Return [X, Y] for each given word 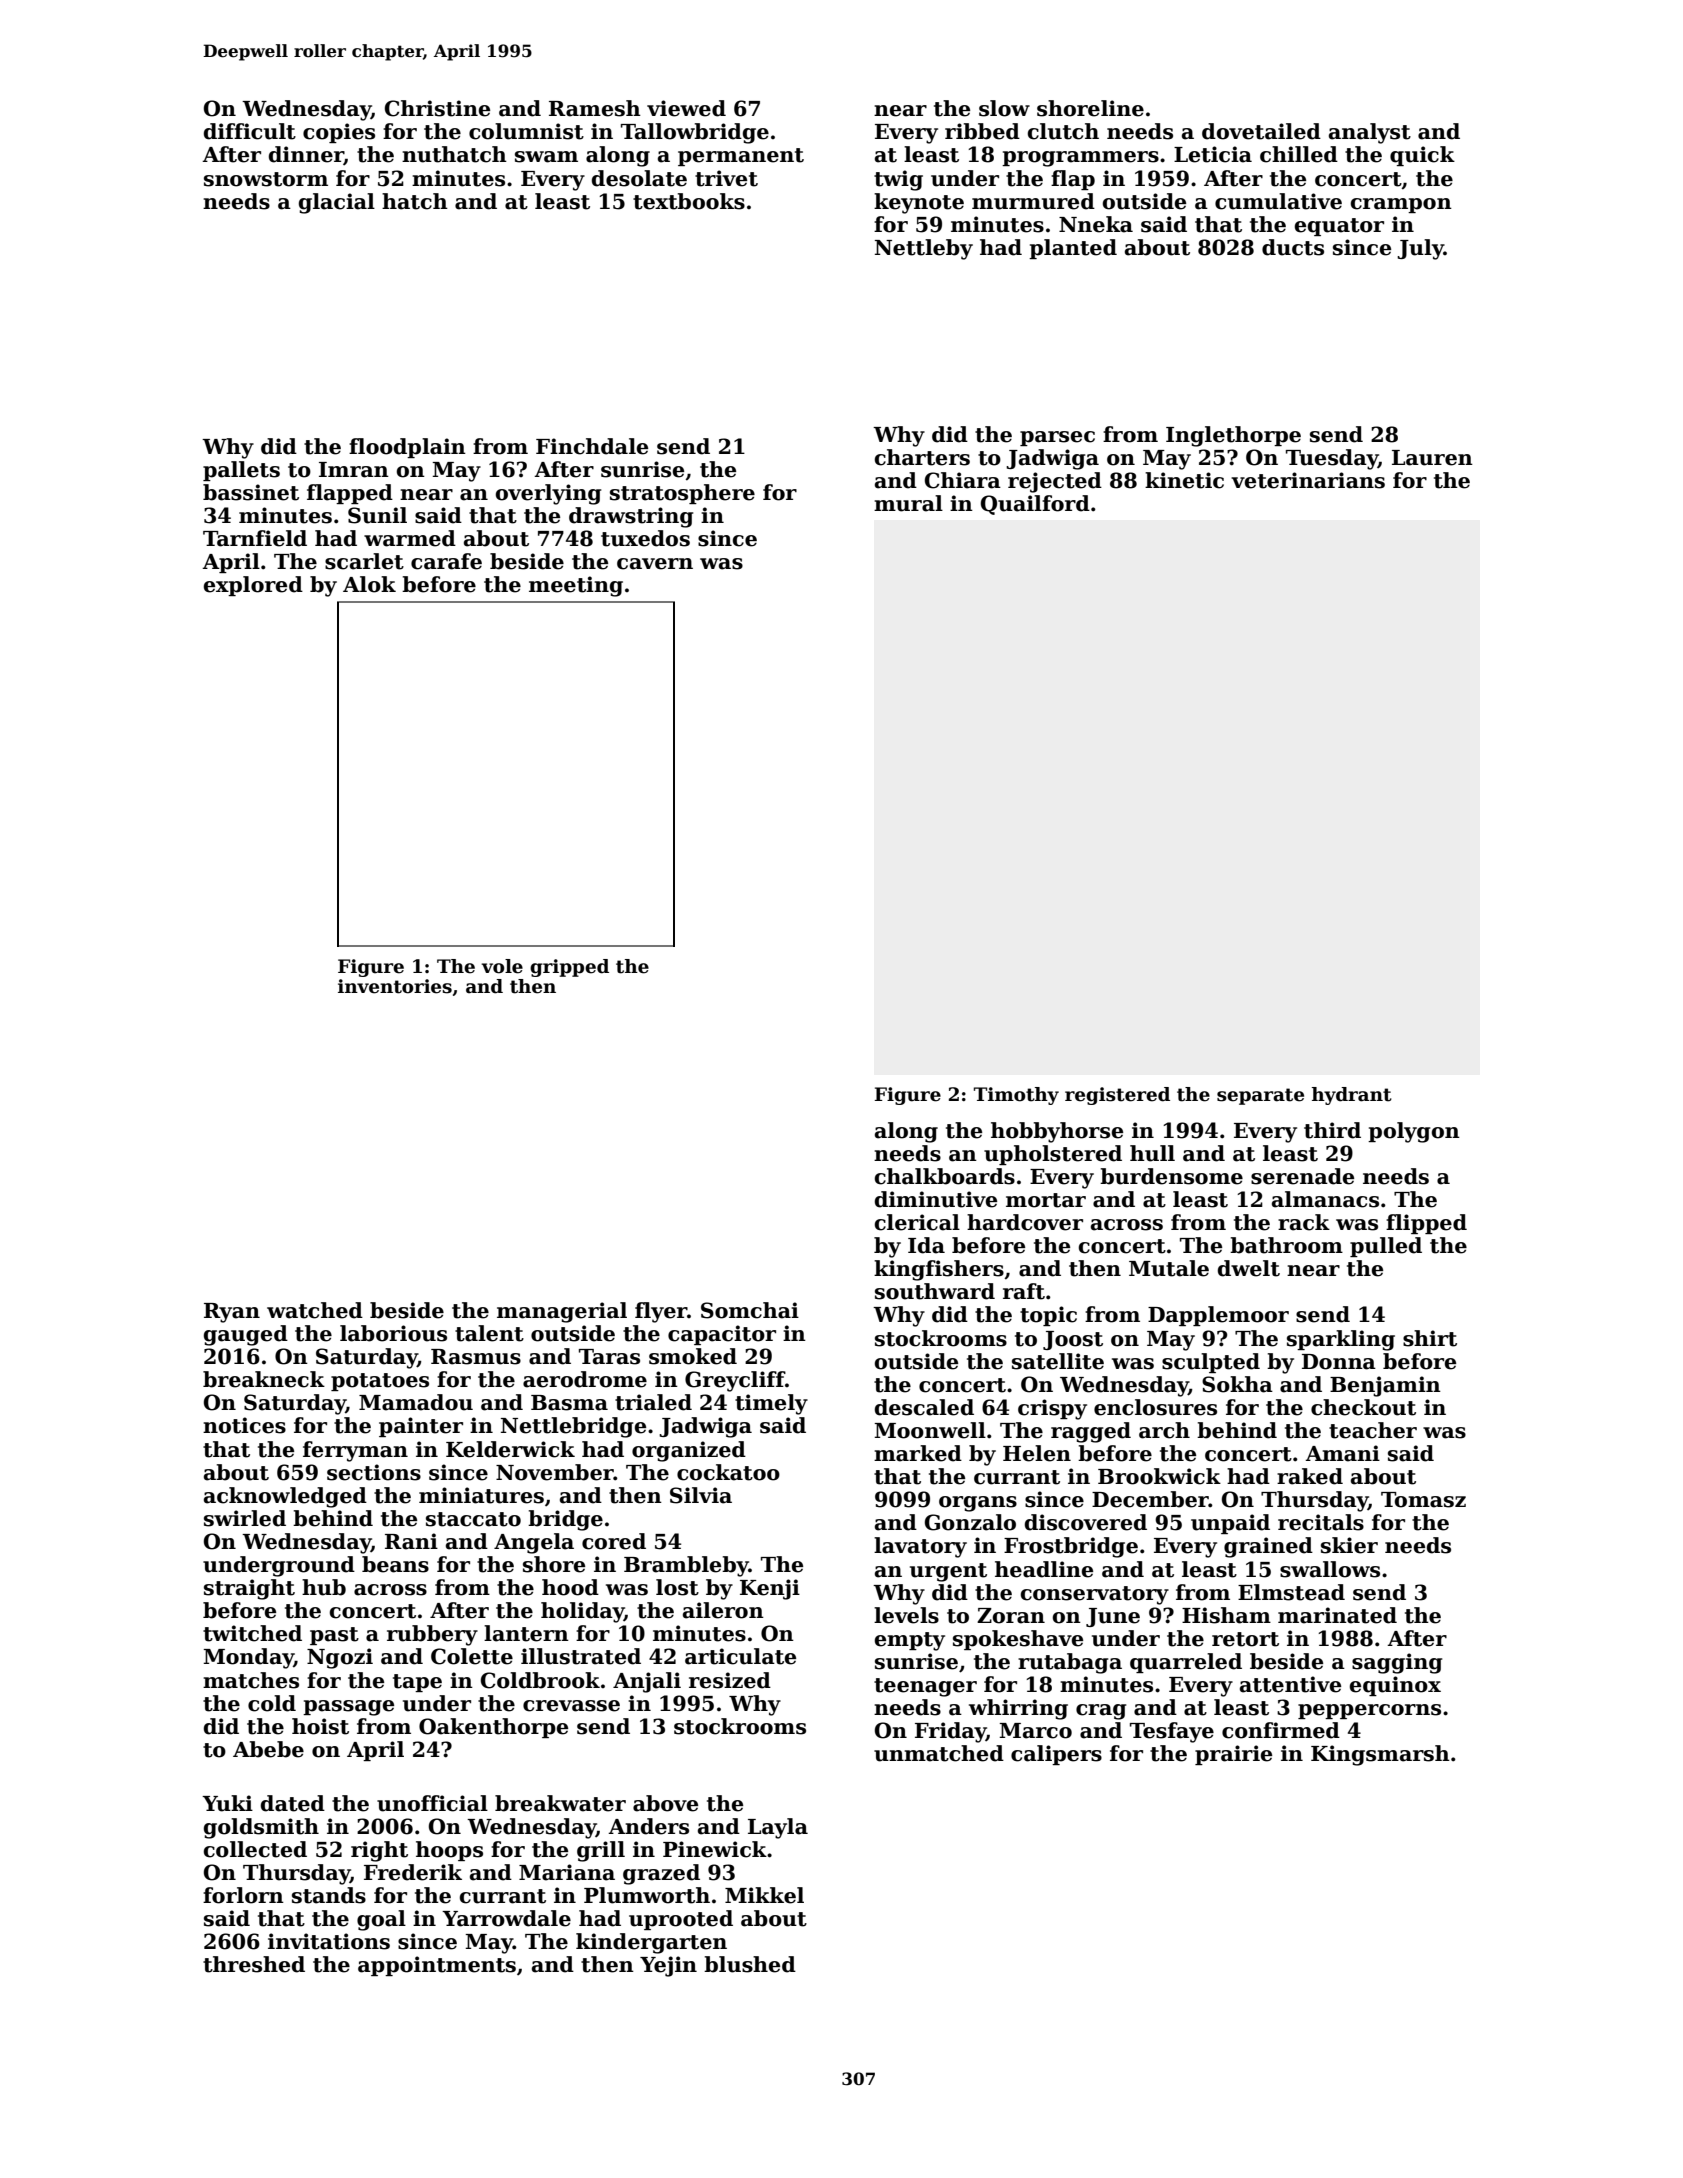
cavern [655, 564]
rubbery [432, 1635]
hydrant [1352, 1096]
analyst [1370, 133]
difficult [250, 131]
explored [253, 586]
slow [1004, 108]
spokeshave [1018, 1640]
